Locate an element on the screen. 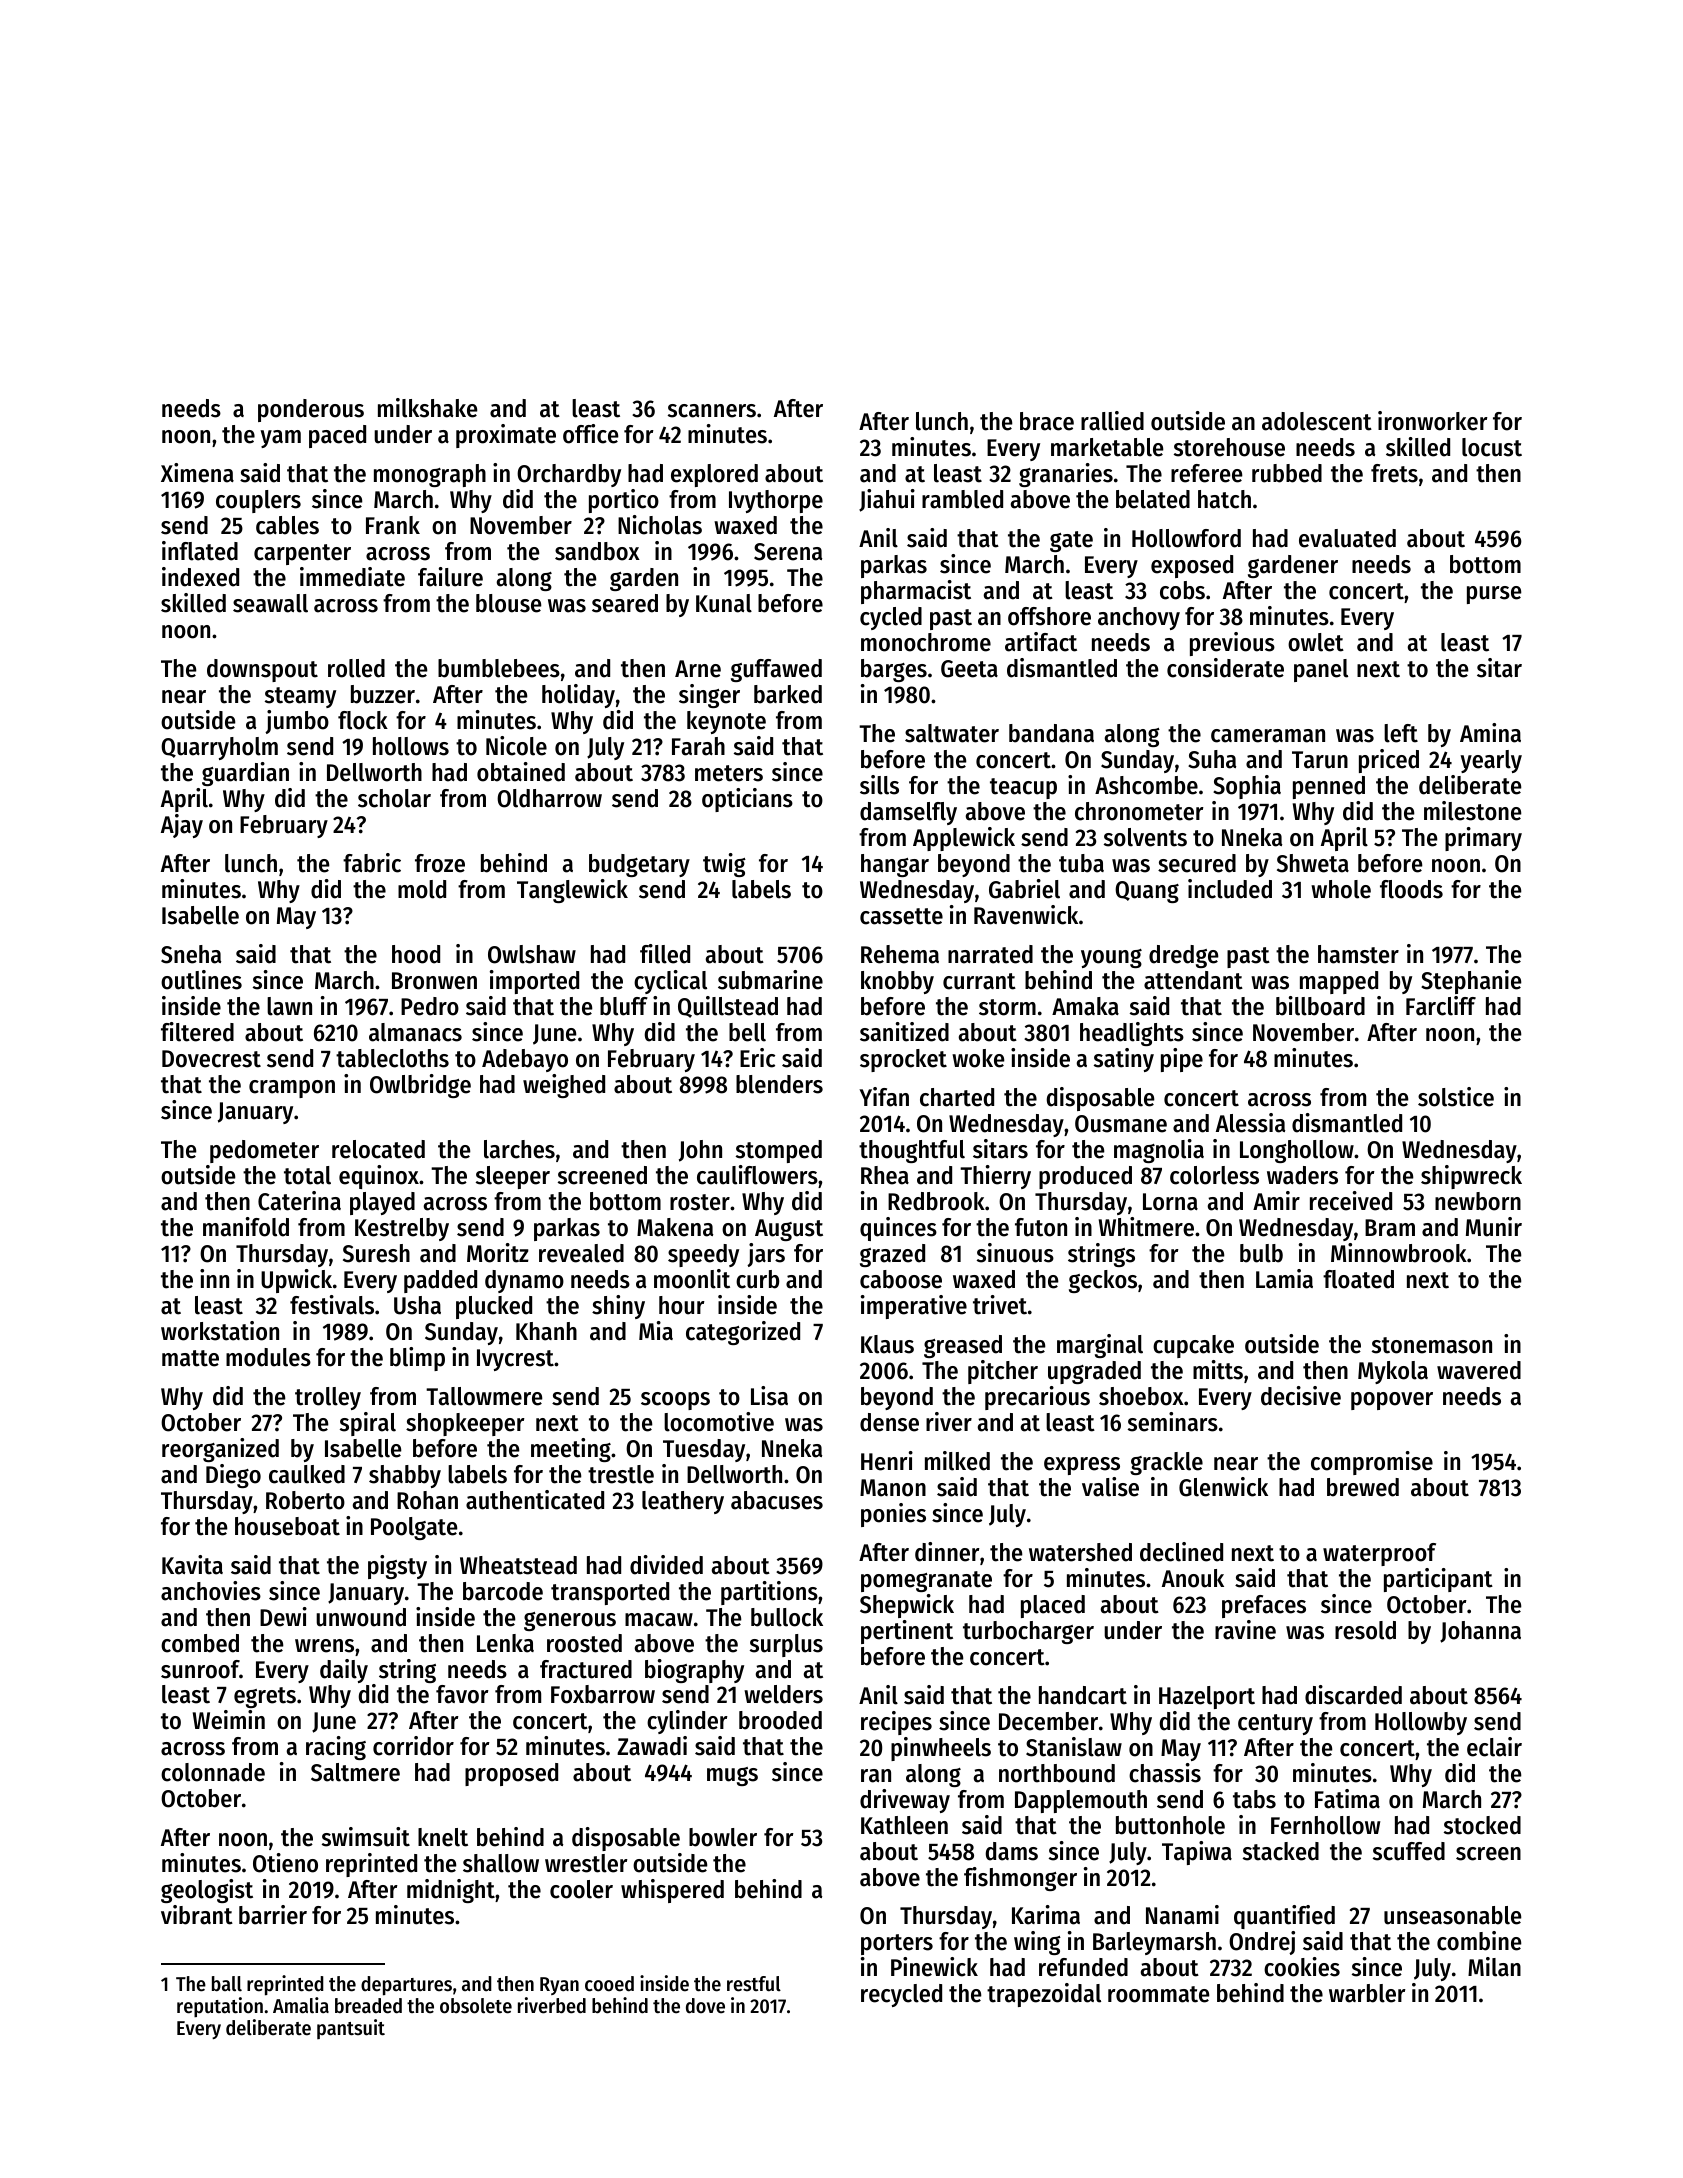  couplers is located at coordinates (258, 501).
